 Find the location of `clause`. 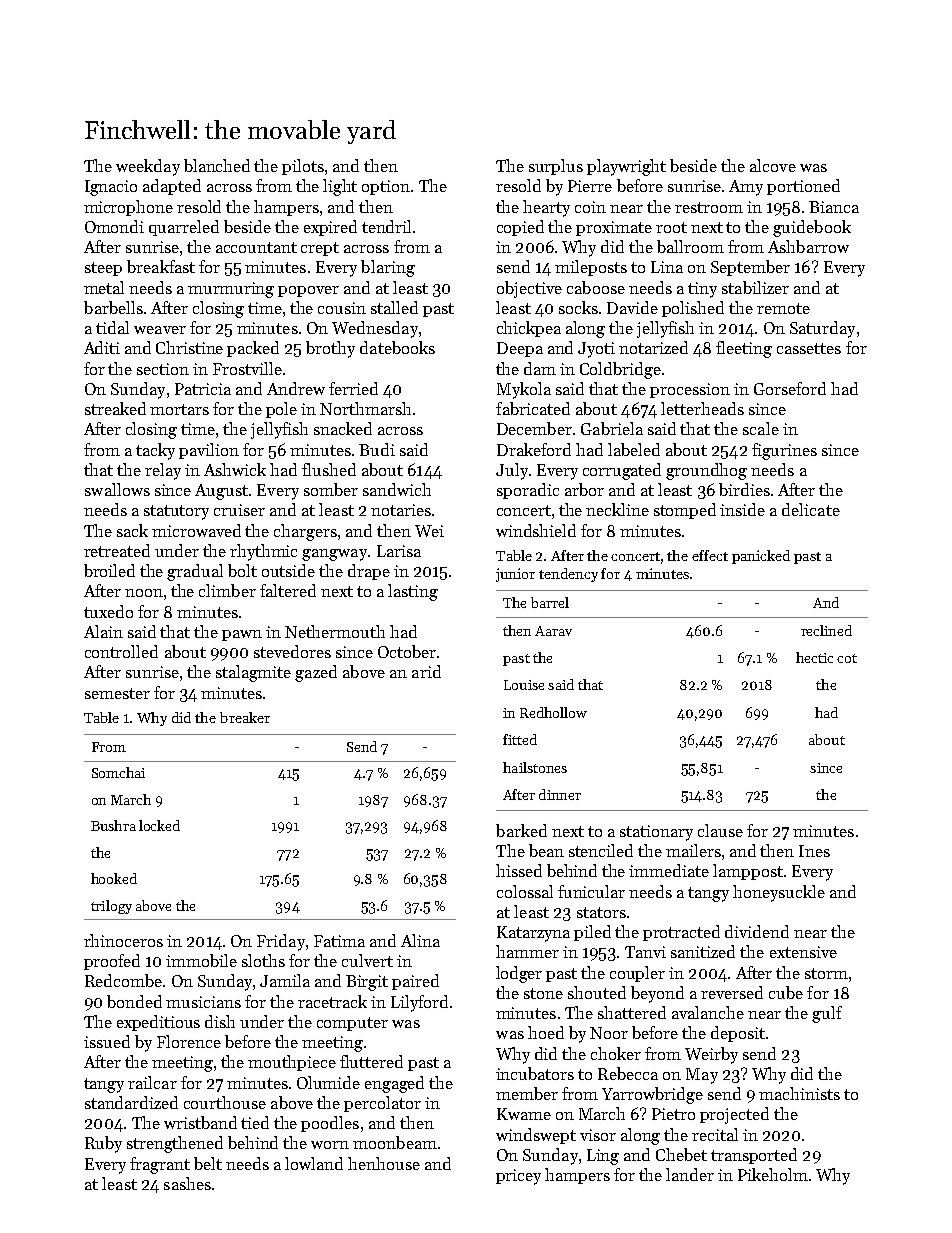

clause is located at coordinates (720, 830).
